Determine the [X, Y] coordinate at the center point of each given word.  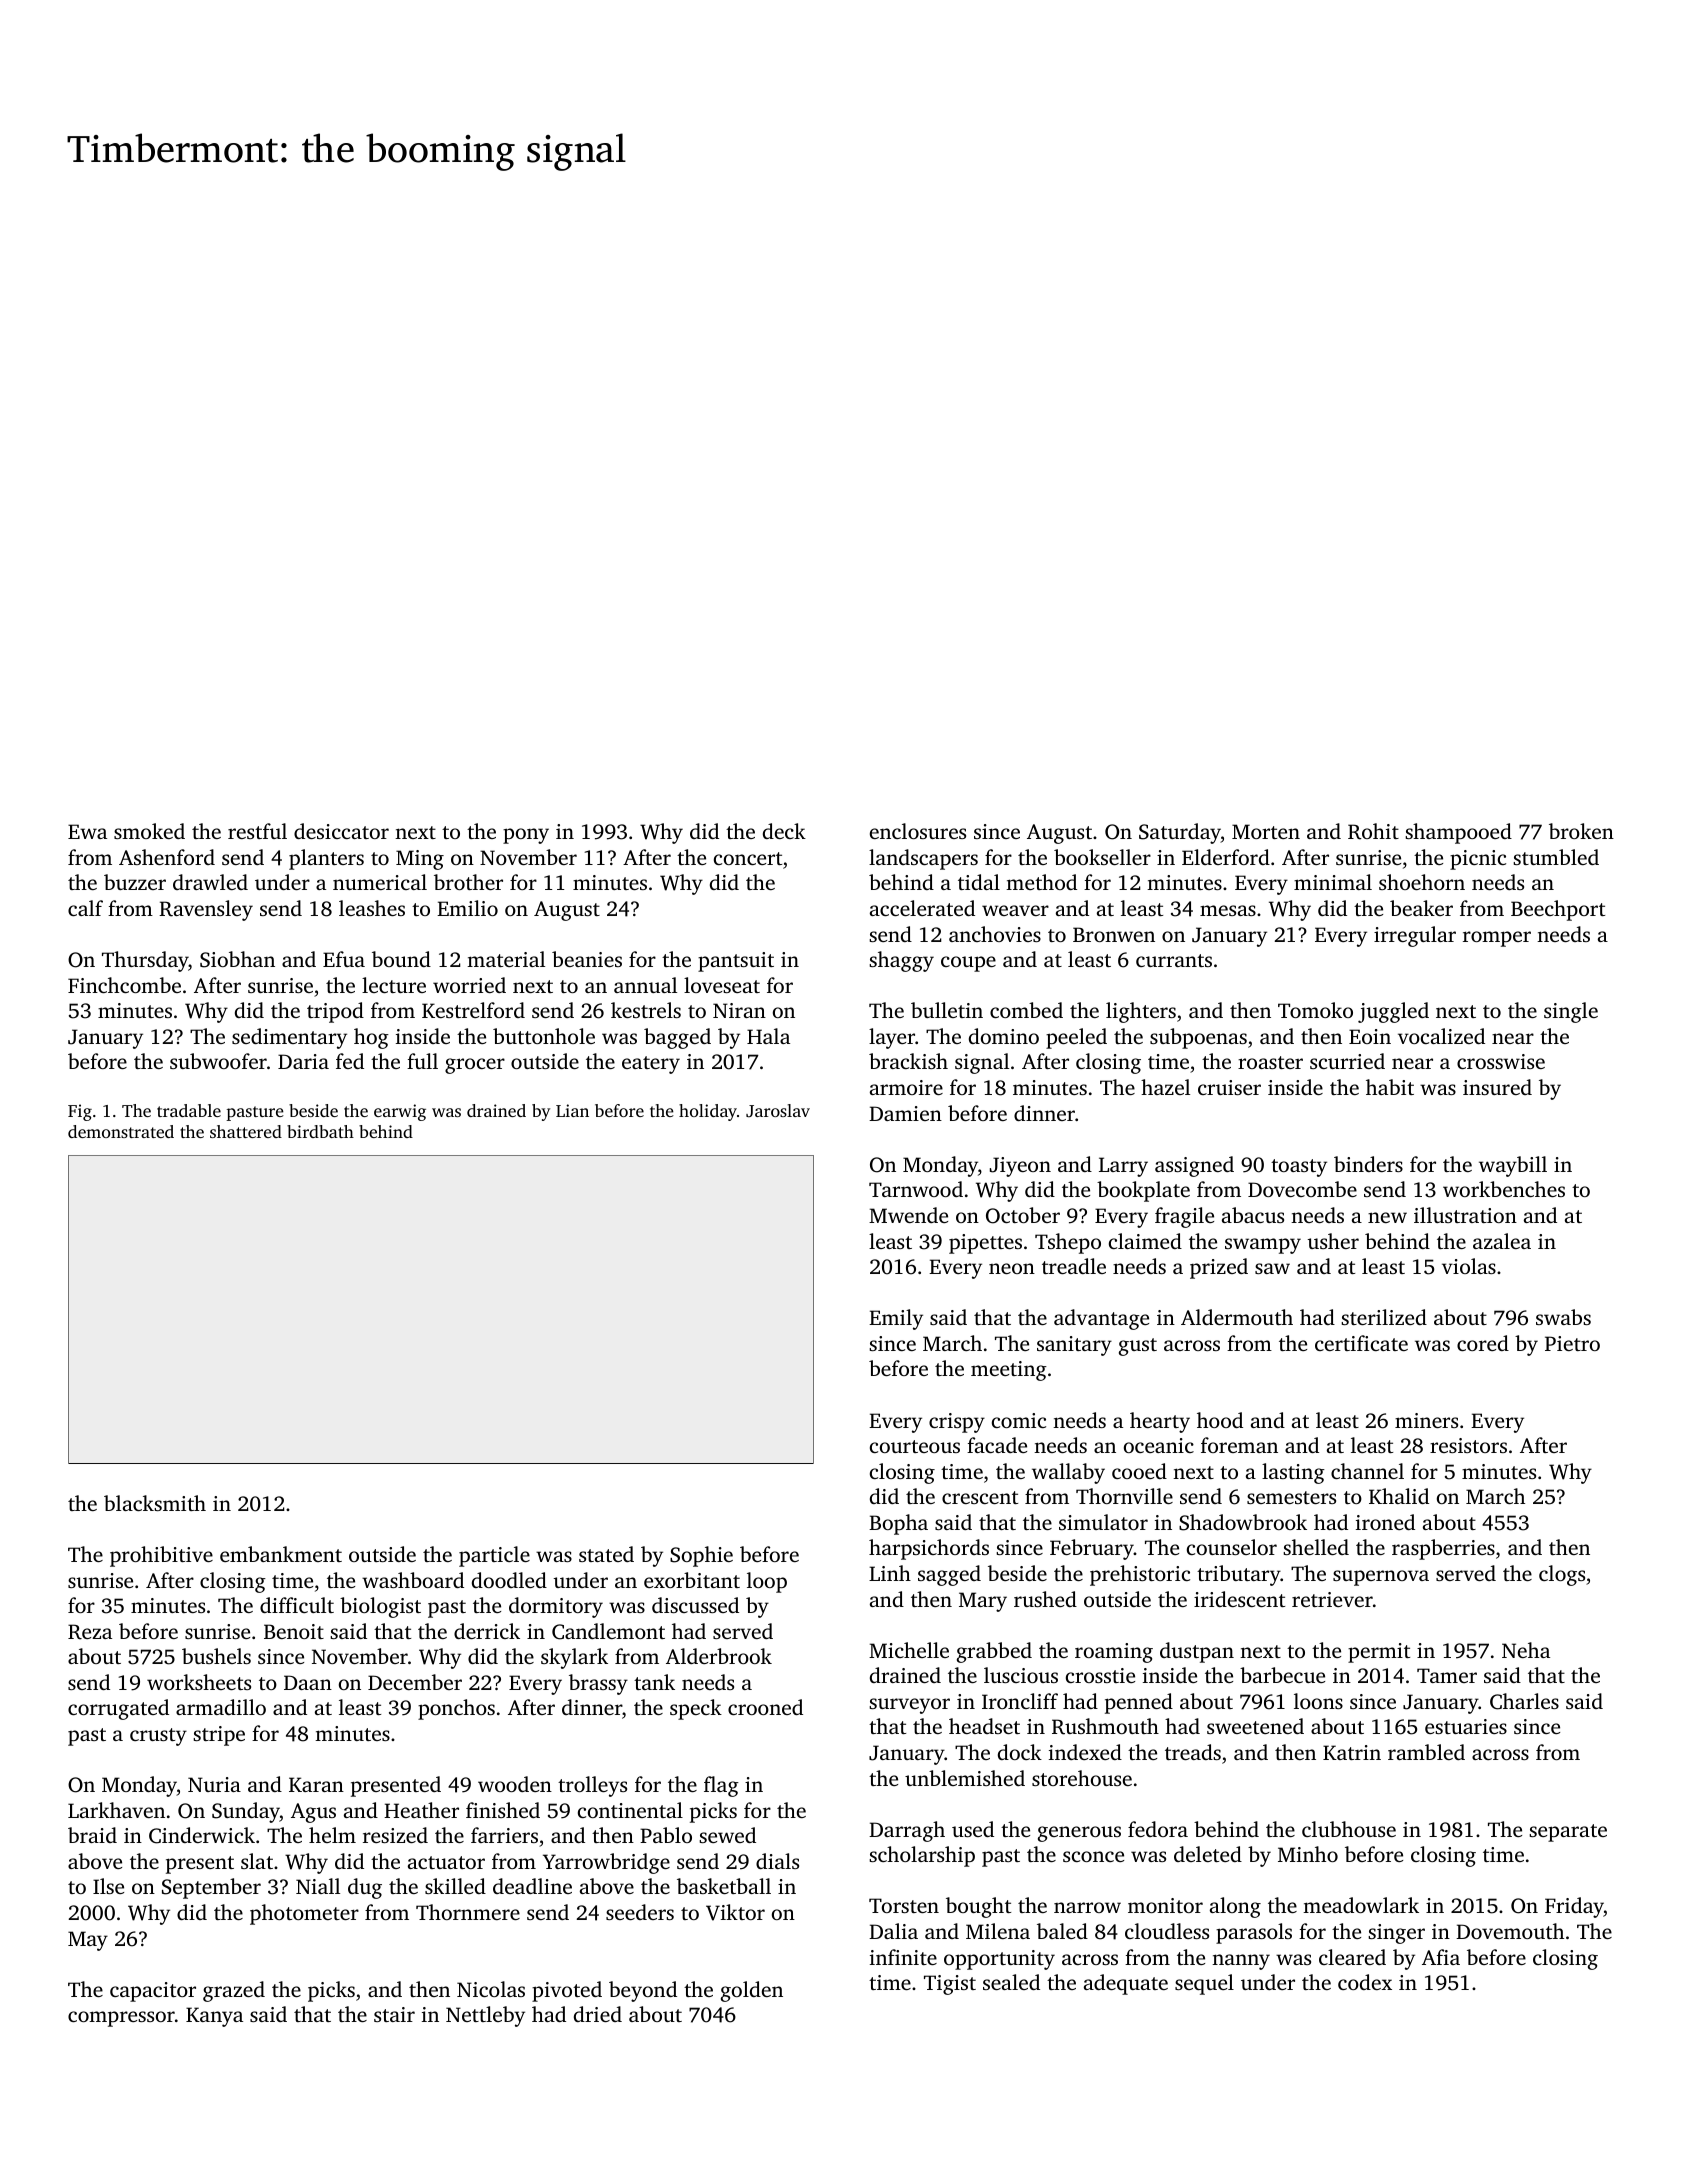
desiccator [341, 831]
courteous [915, 1446]
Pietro [1572, 1343]
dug [365, 1888]
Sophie [701, 1556]
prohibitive [161, 1556]
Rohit [1373, 831]
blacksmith [155, 1503]
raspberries [1443, 1549]
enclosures [918, 831]
